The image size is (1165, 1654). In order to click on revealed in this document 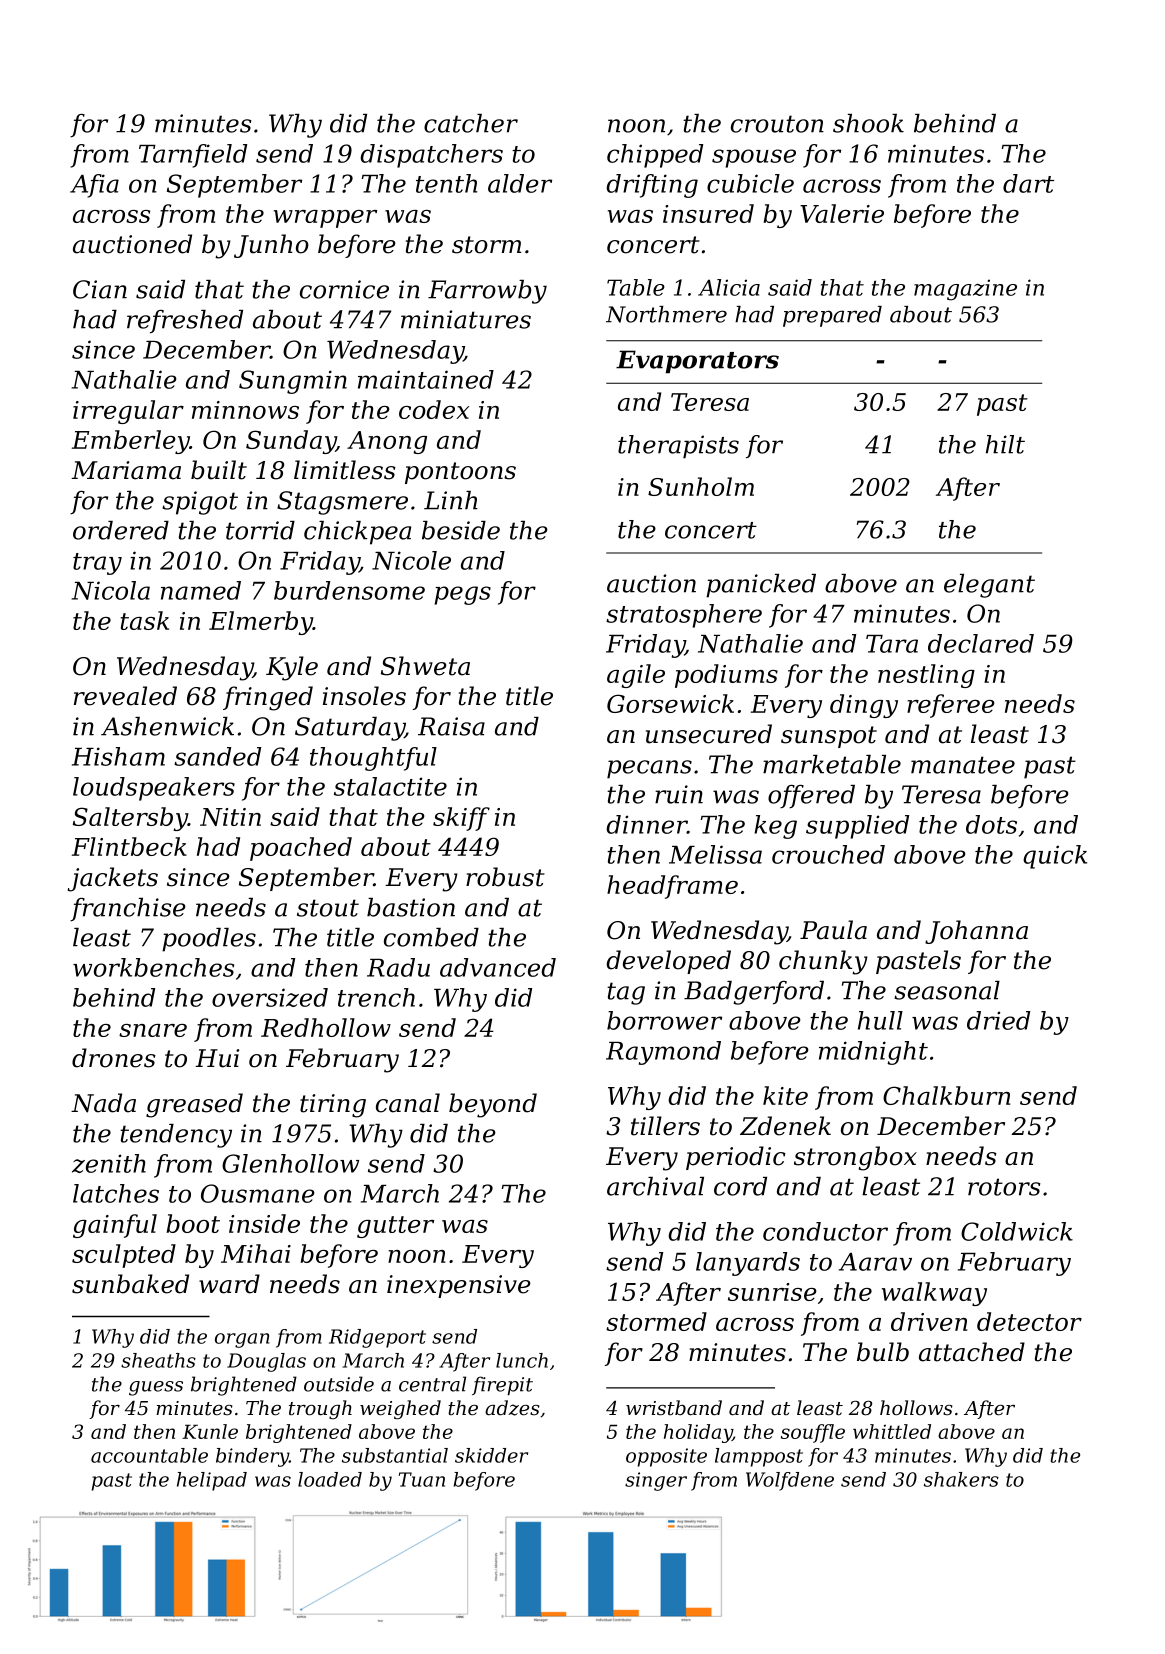, I will do `click(125, 696)`.
